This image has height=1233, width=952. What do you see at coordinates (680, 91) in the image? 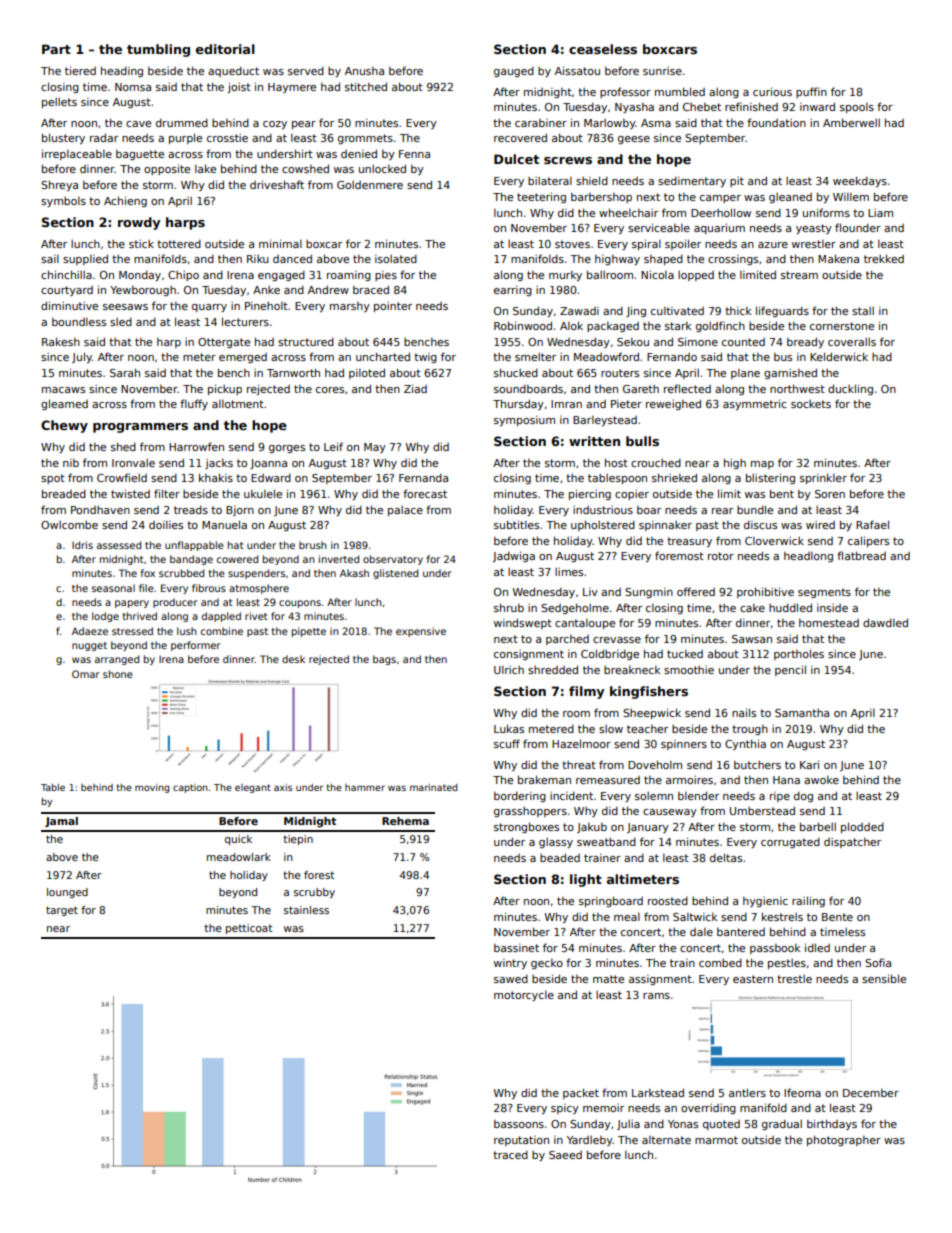
I see `mumbled` at bounding box center [680, 91].
